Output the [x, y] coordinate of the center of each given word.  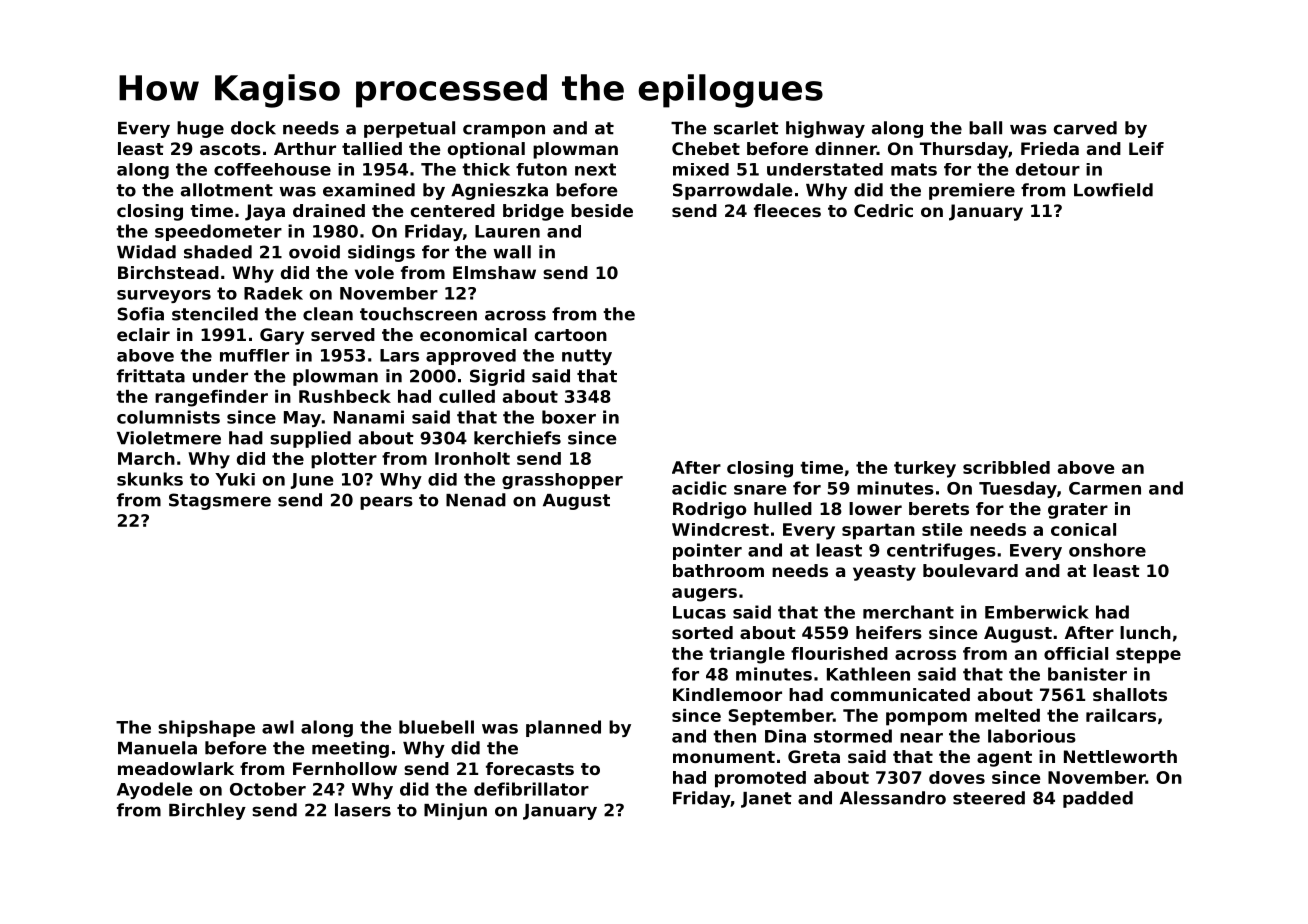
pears [386, 503]
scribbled [1006, 467]
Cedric [883, 210]
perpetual [409, 129]
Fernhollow [345, 768]
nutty [587, 357]
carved [1085, 128]
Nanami [369, 417]
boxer [569, 417]
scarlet [746, 128]
